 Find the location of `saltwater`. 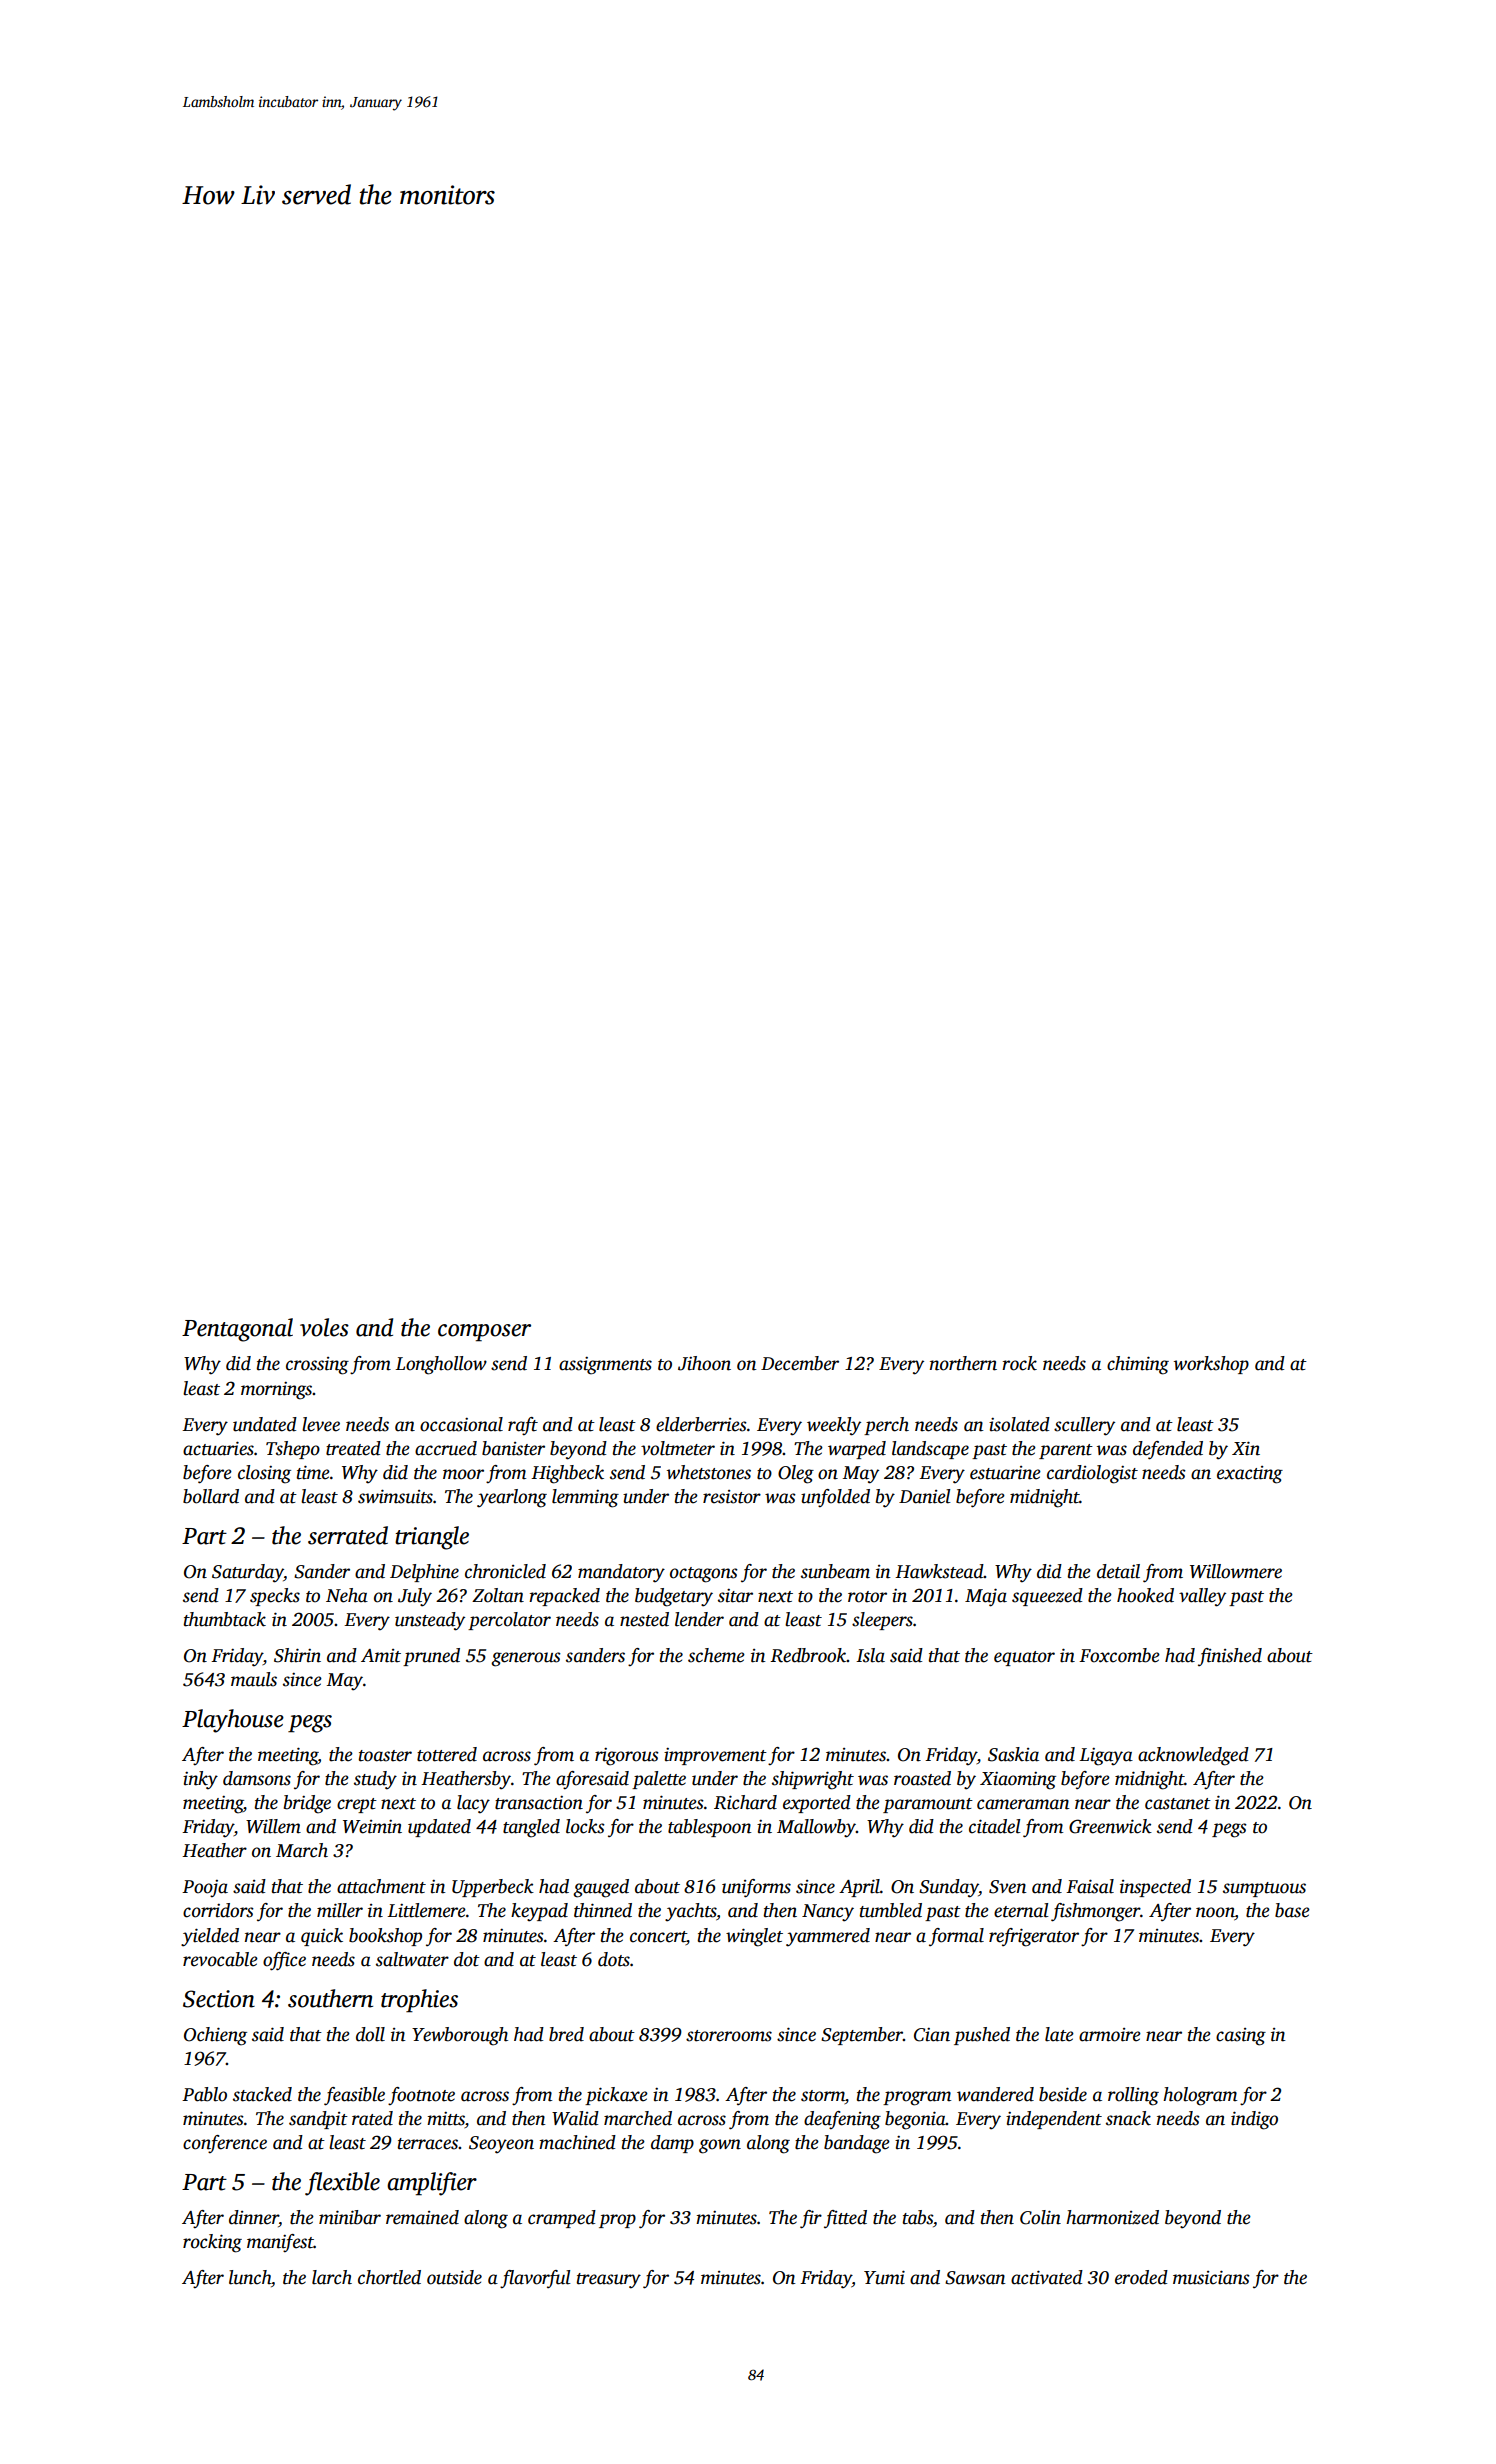

saltwater is located at coordinates (412, 1959).
